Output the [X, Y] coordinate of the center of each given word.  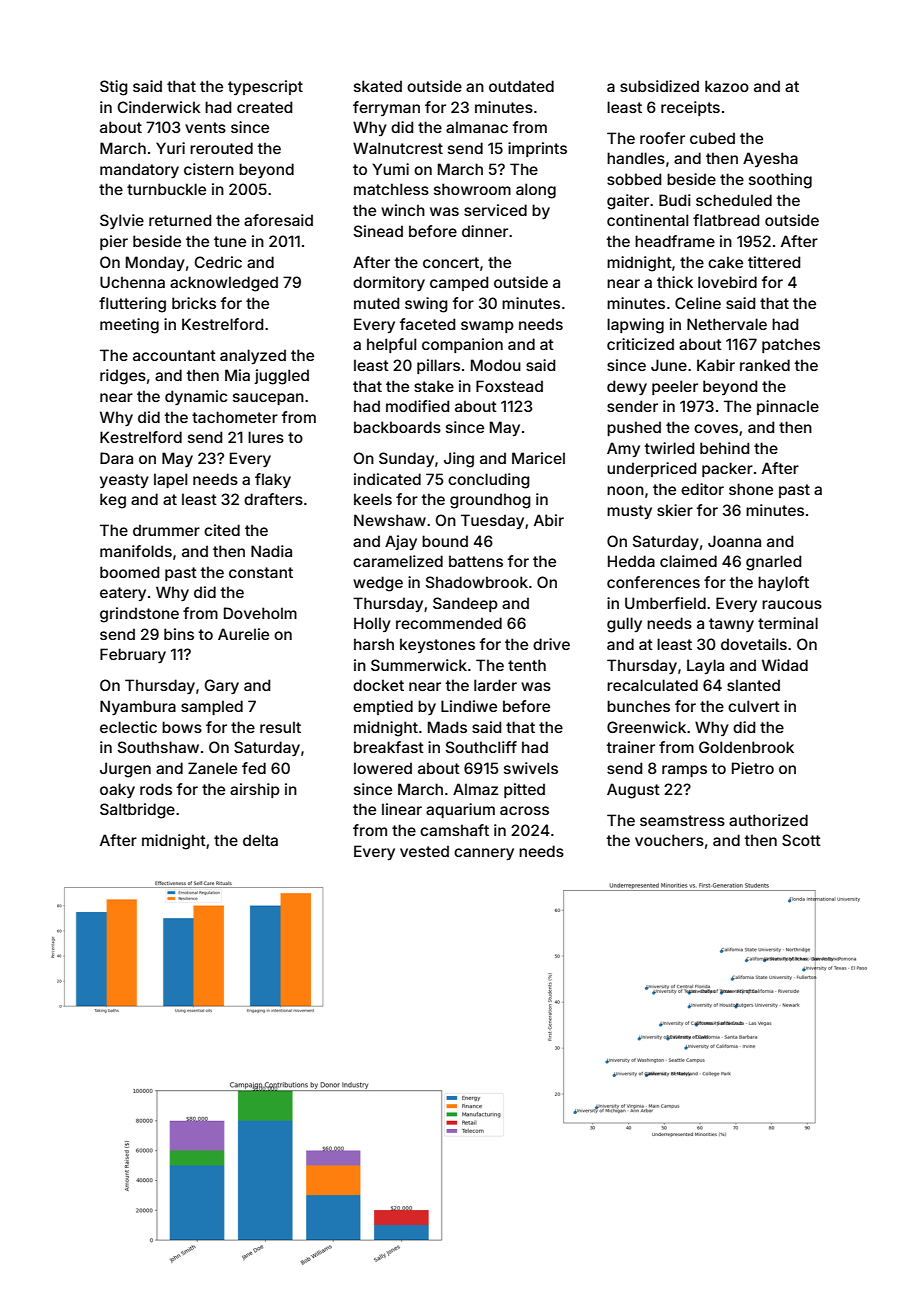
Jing [459, 460]
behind [724, 448]
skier [675, 510]
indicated [387, 479]
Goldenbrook [746, 747]
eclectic [128, 727]
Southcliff [481, 747]
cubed [712, 138]
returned [180, 220]
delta [260, 840]
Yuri [170, 148]
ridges [123, 377]
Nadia [271, 551]
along [536, 191]
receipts [690, 108]
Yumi [391, 169]
